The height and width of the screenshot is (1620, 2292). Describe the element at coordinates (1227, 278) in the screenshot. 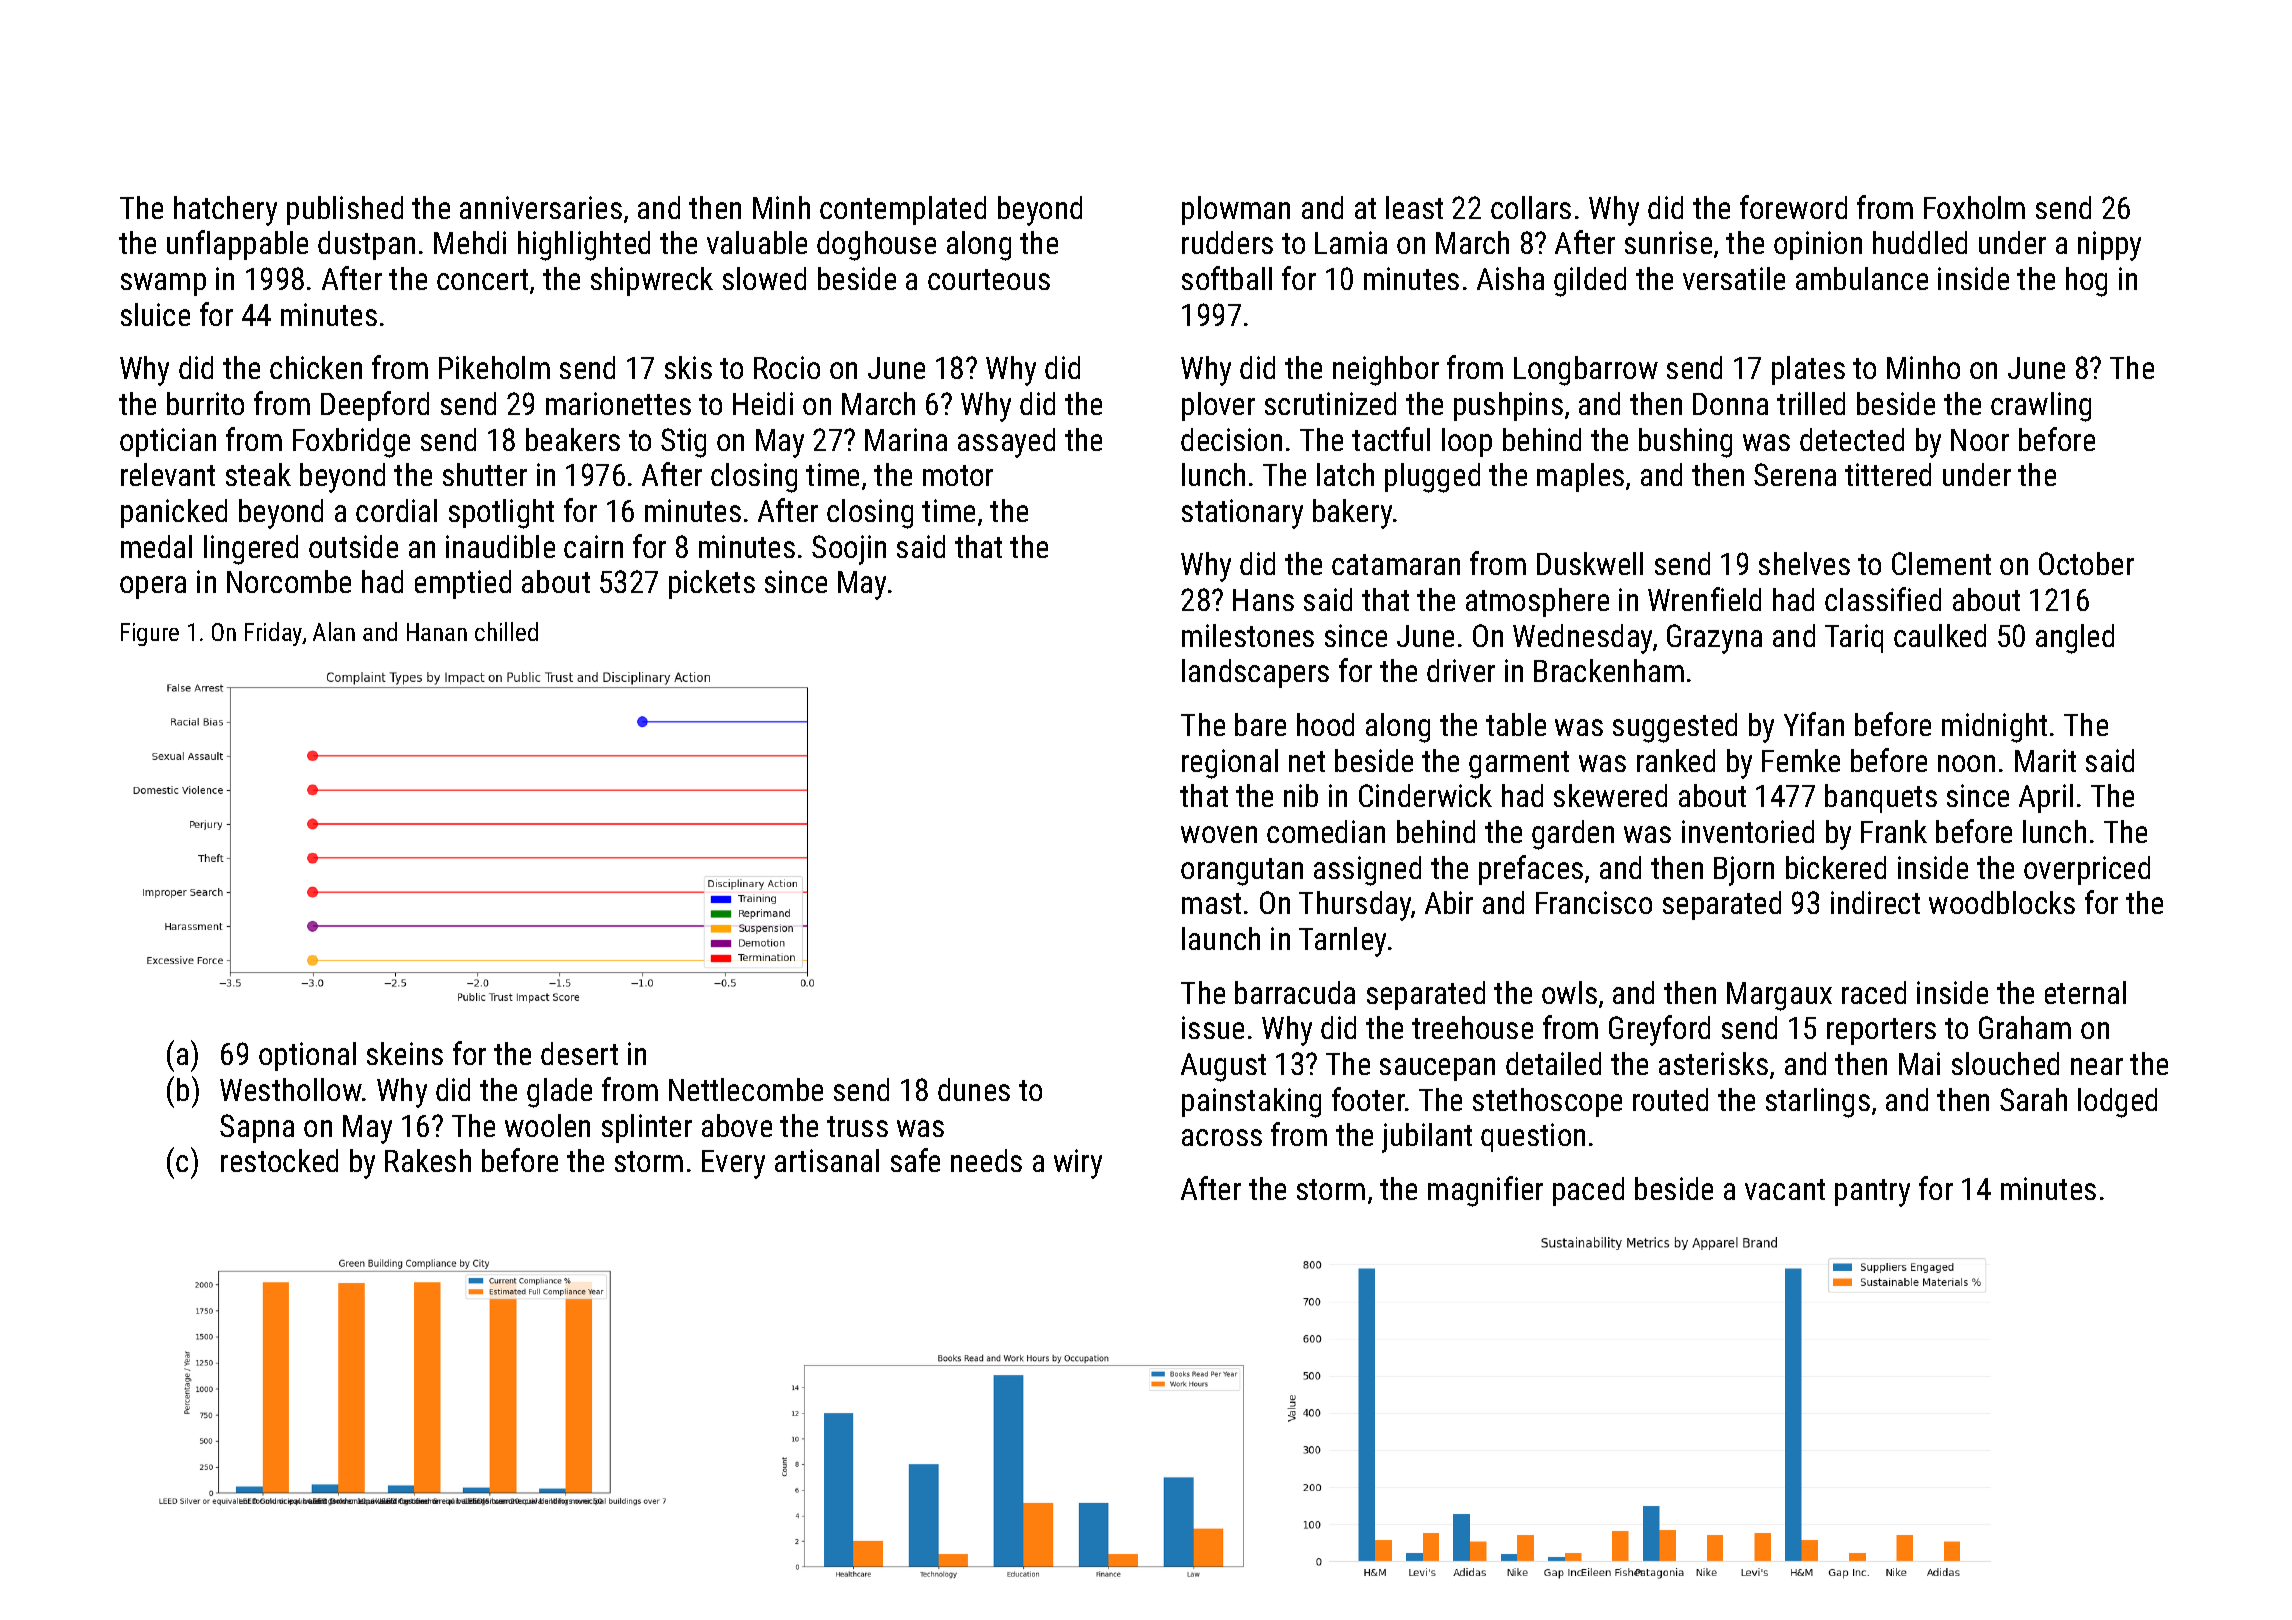

I see `softball` at that location.
